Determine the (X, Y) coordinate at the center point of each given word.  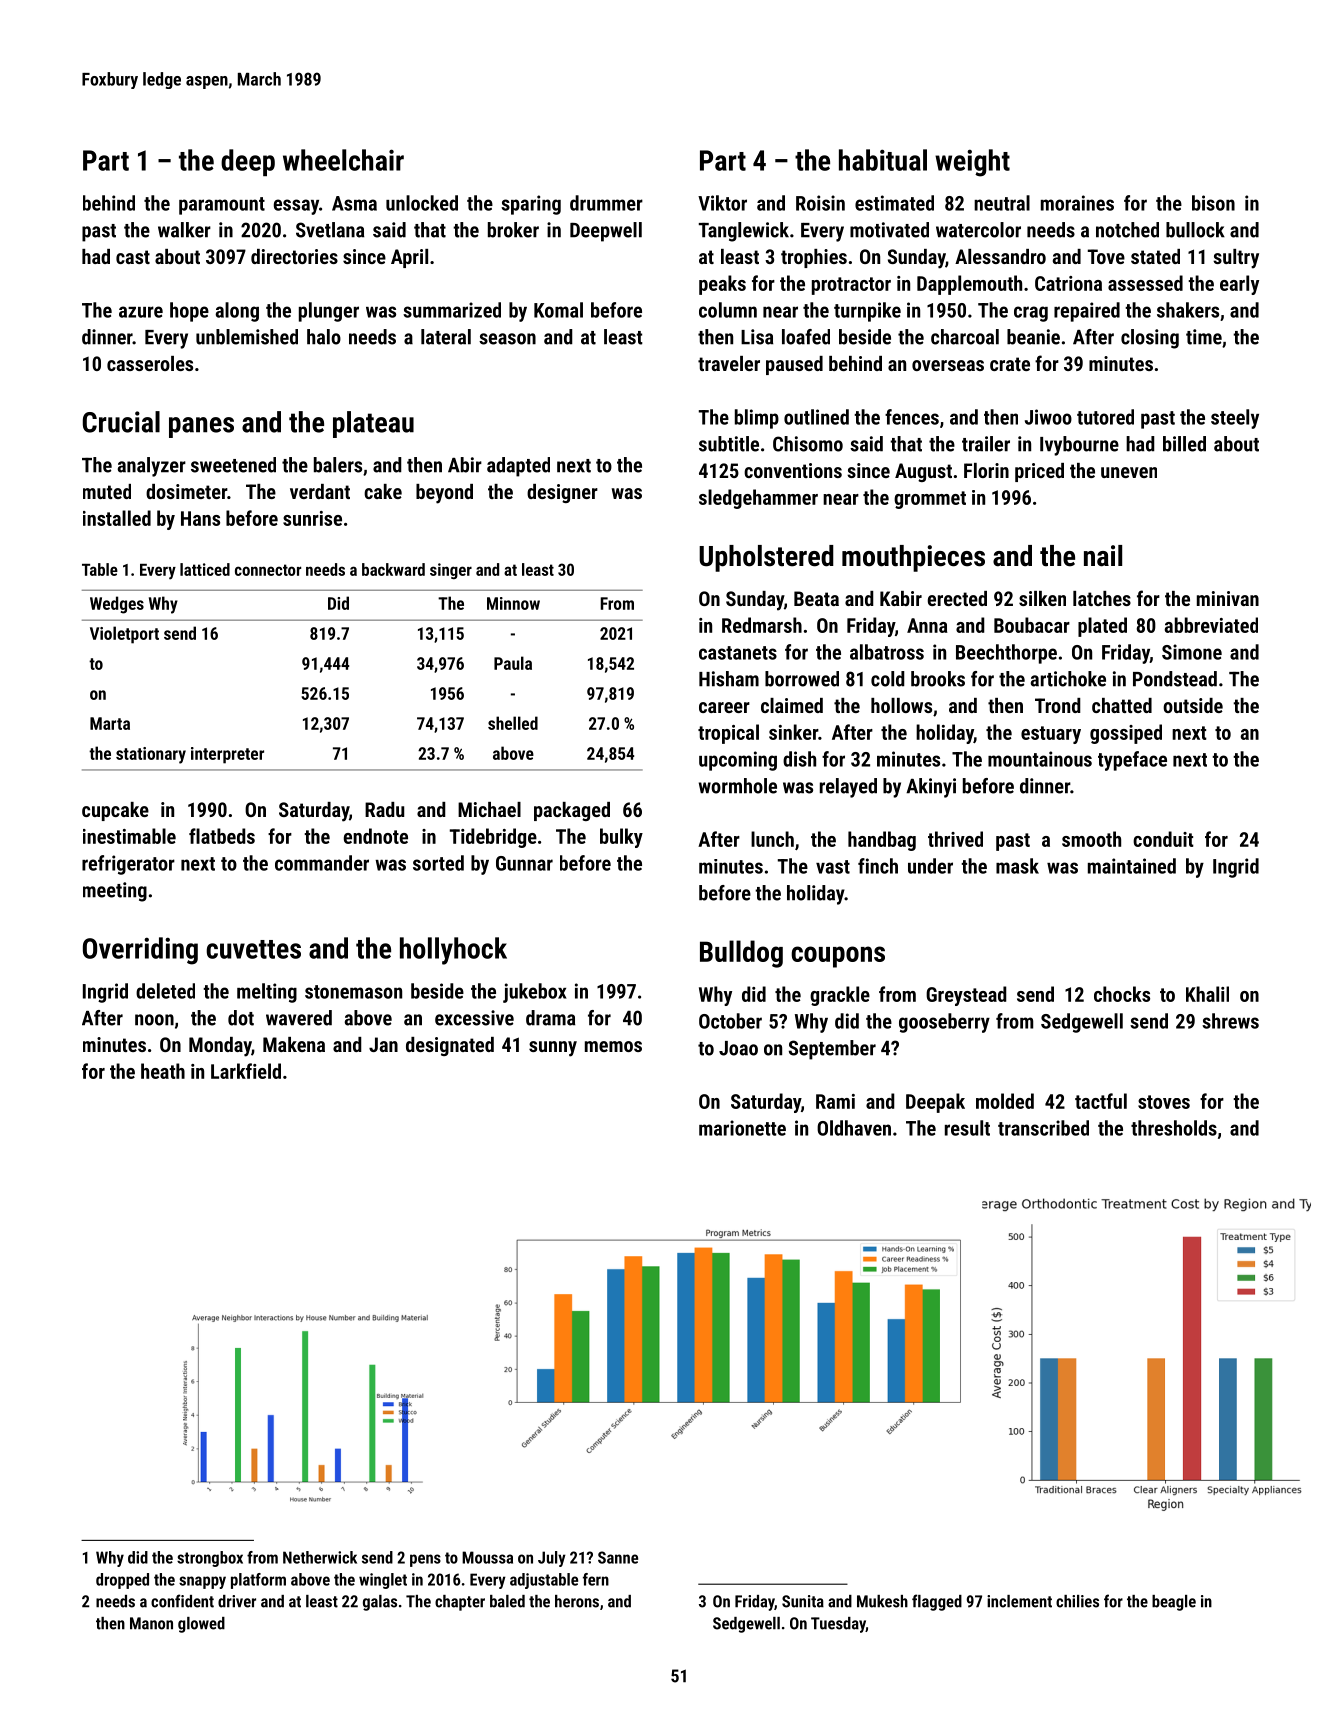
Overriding (140, 951)
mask (1017, 866)
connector (268, 570)
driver (237, 1601)
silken (1042, 598)
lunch (772, 839)
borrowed (802, 679)
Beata (816, 598)
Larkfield (246, 1071)
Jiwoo (1048, 417)
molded (1005, 1101)
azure (141, 312)
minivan (1228, 598)
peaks (722, 285)
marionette (742, 1128)
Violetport (124, 635)
